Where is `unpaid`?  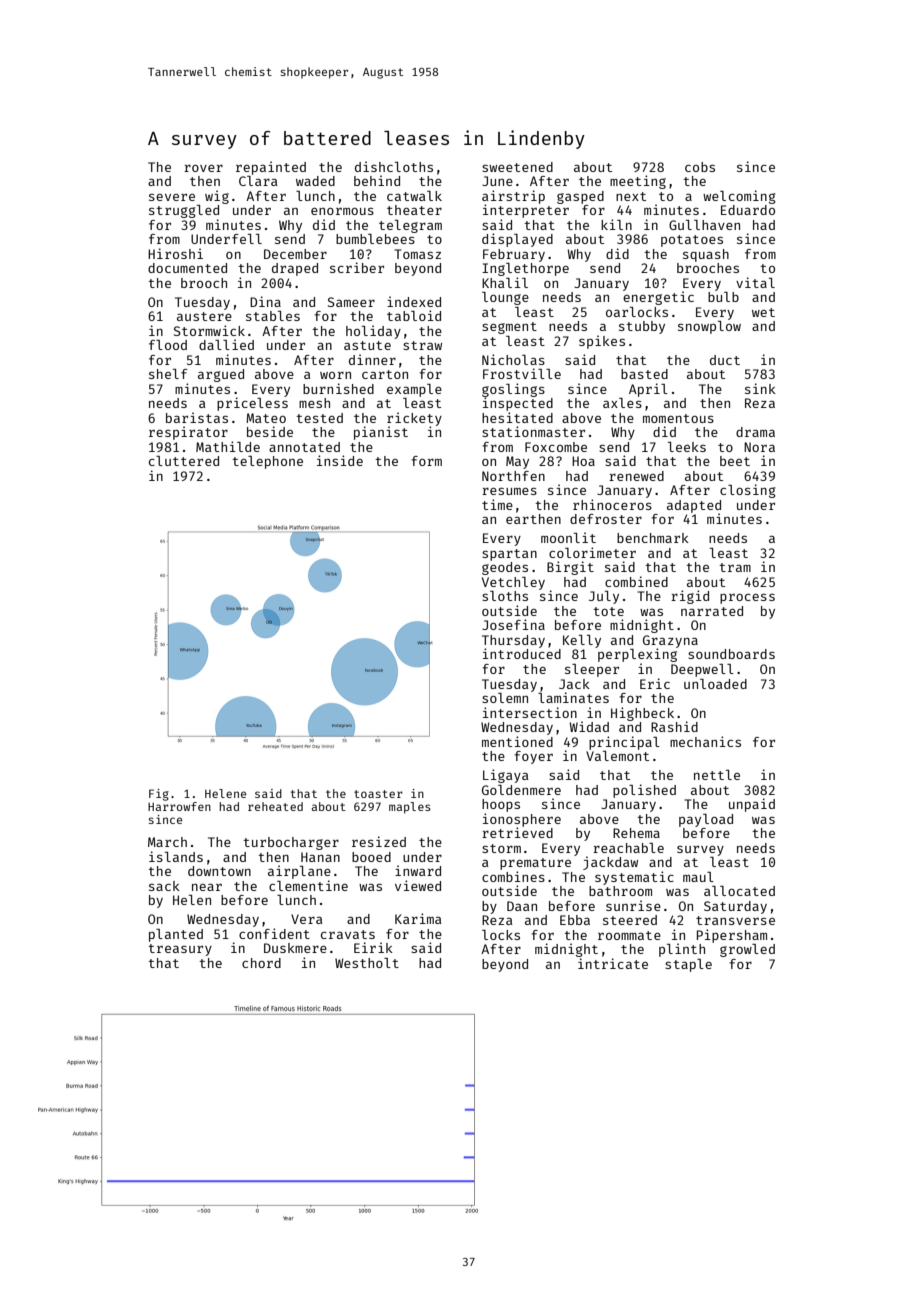 unpaid is located at coordinates (752, 805).
